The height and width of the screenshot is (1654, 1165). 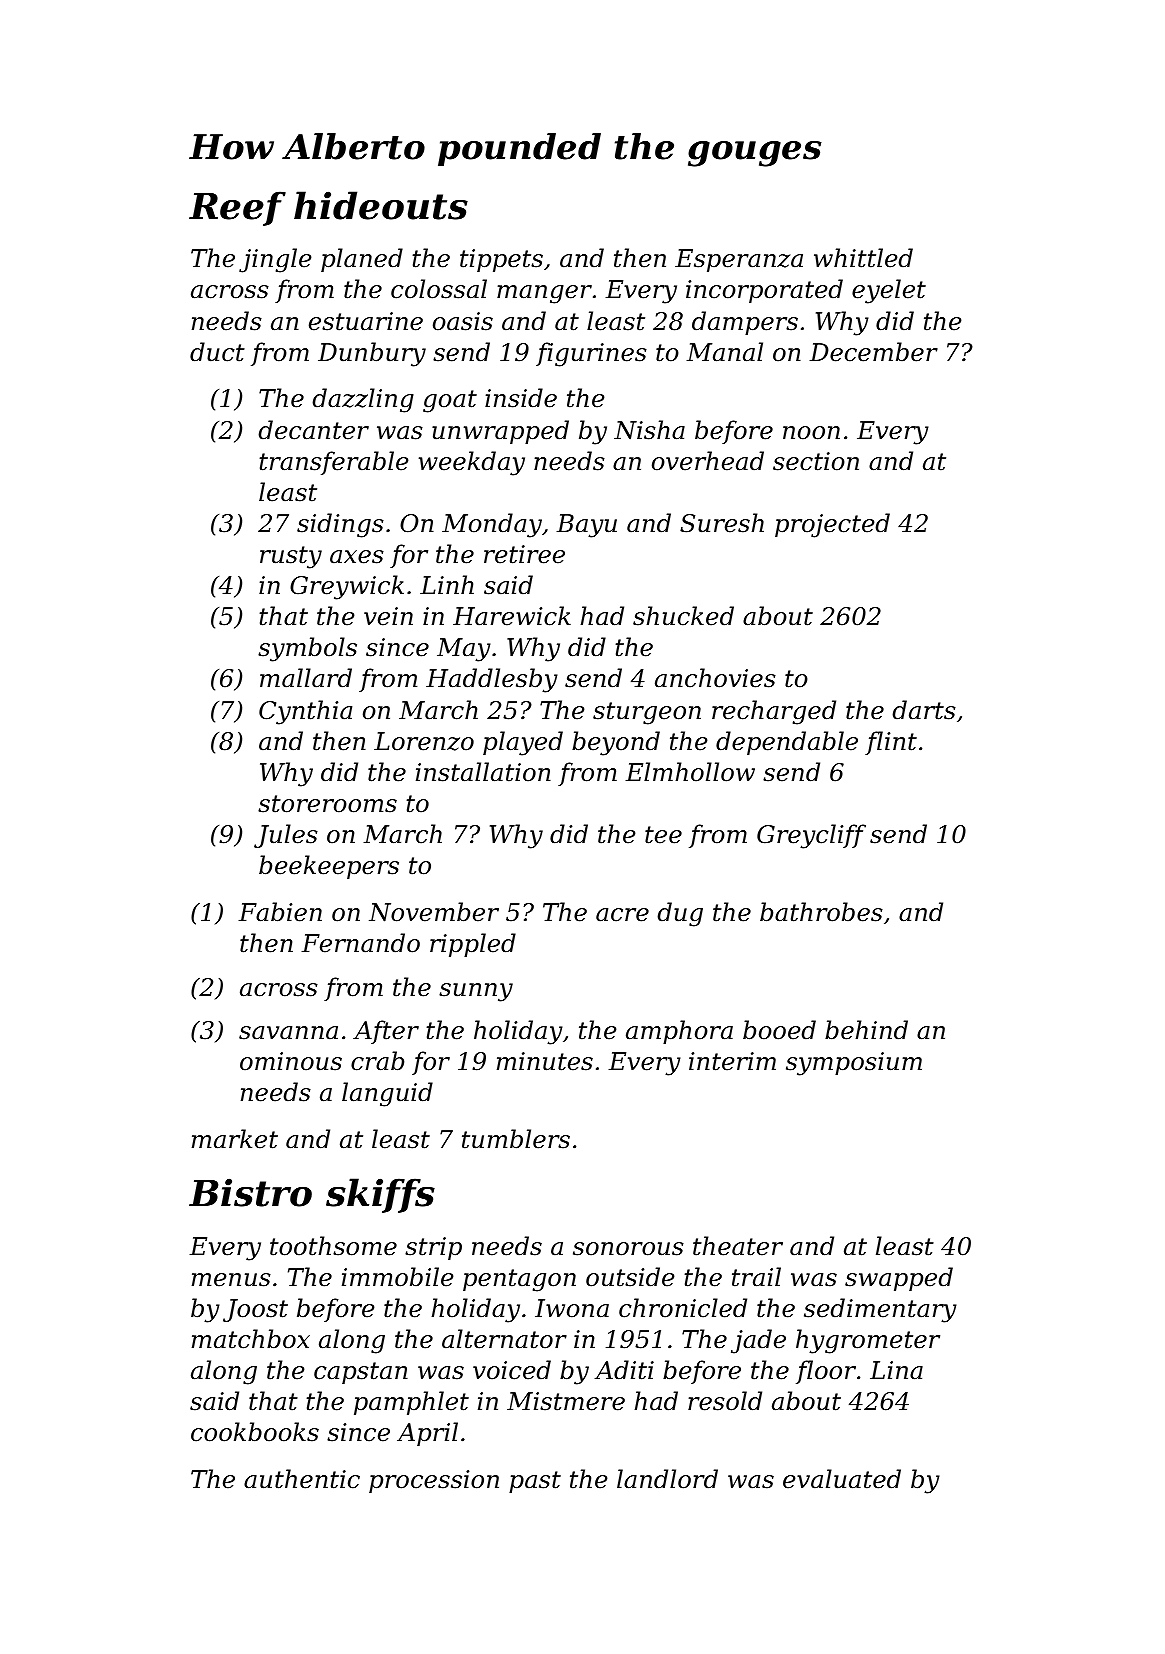 I want to click on cookbooks, so click(x=255, y=1432).
